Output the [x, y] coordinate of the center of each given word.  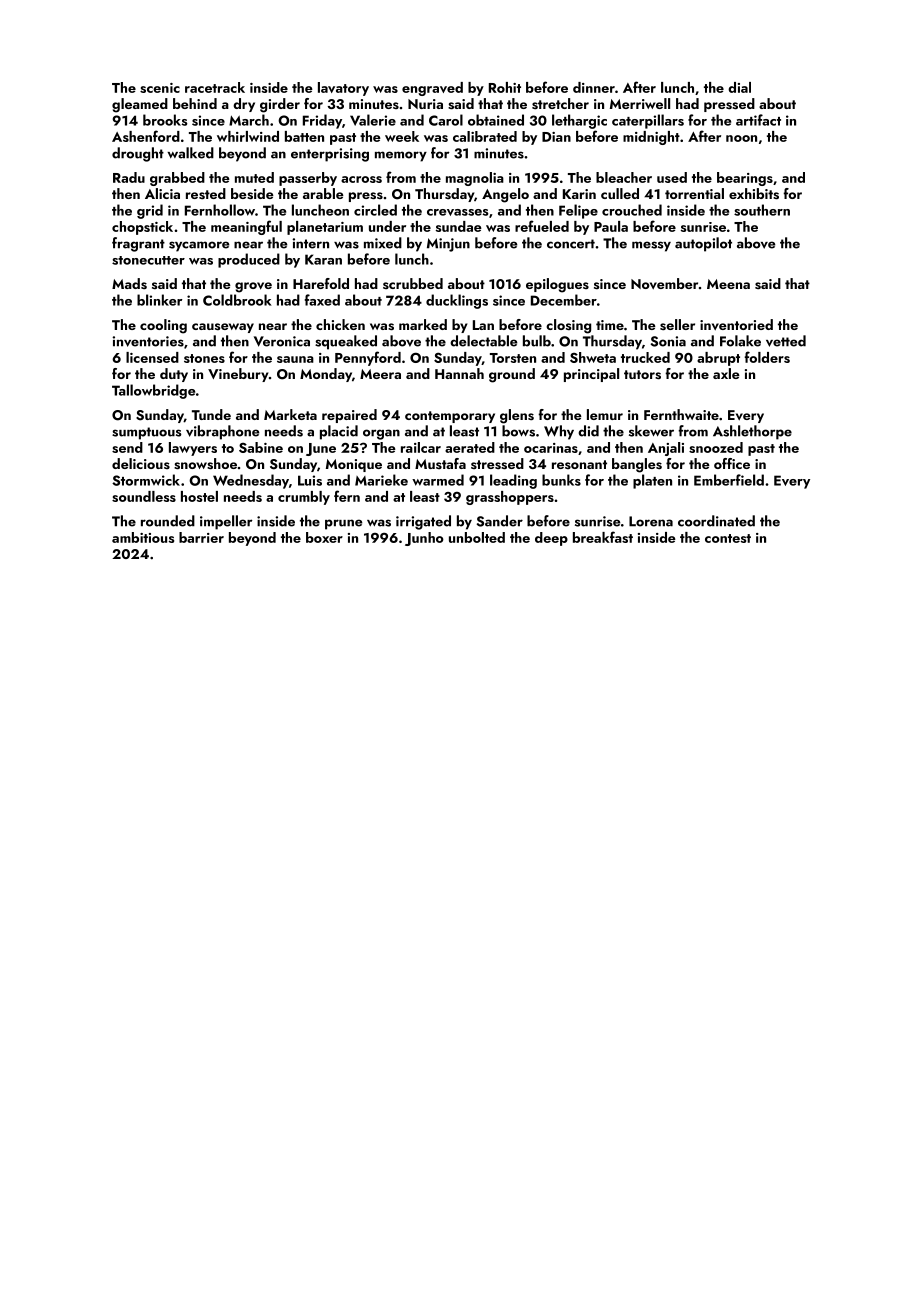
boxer [324, 537]
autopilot [703, 244]
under [387, 226]
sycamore [199, 246]
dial [739, 87]
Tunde [211, 414]
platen [652, 481]
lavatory [343, 89]
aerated [470, 447]
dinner [594, 87]
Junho [424, 539]
